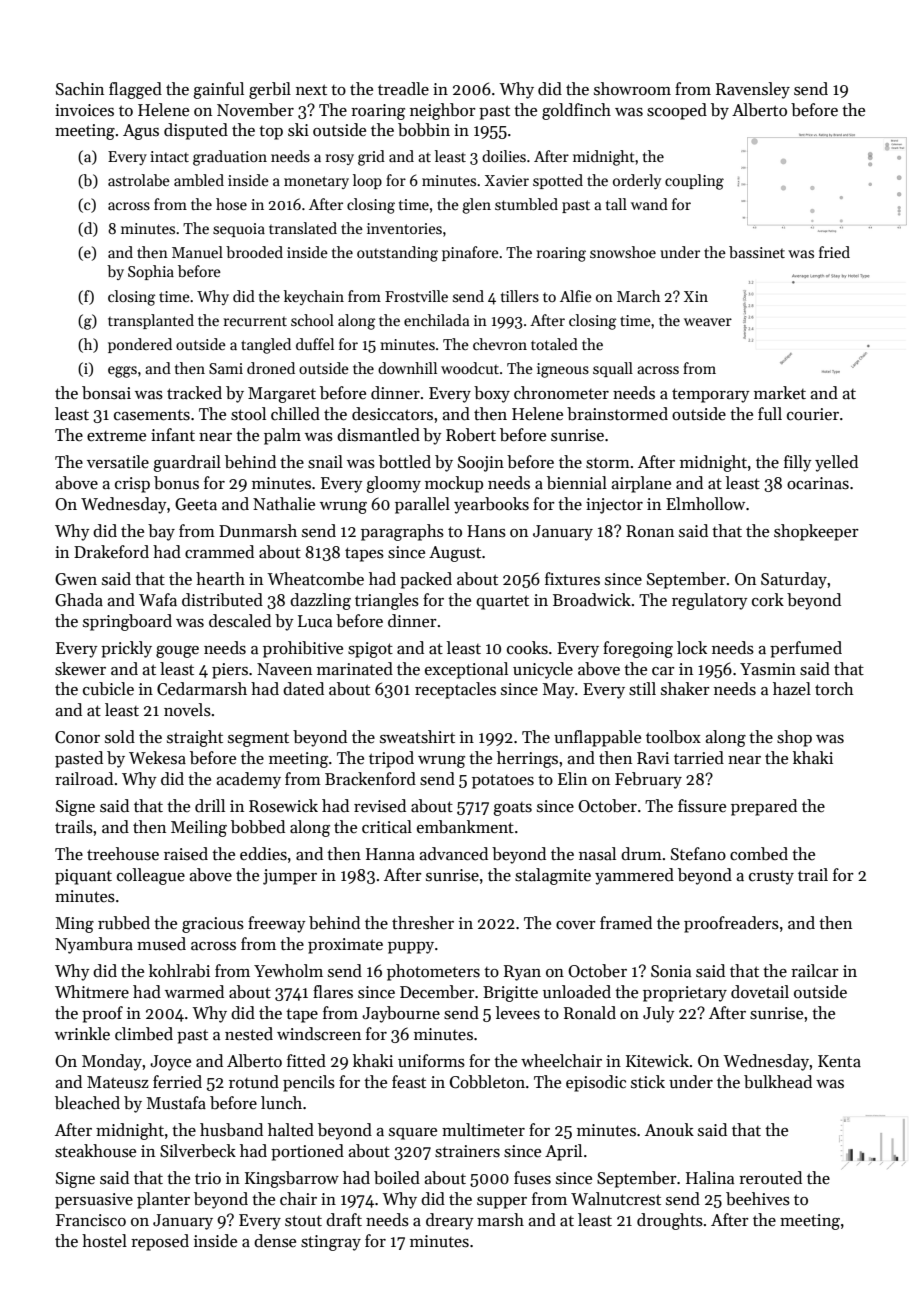 The width and height of the image is (924, 1308). What do you see at coordinates (450, 1221) in the image?
I see `dreary` at bounding box center [450, 1221].
